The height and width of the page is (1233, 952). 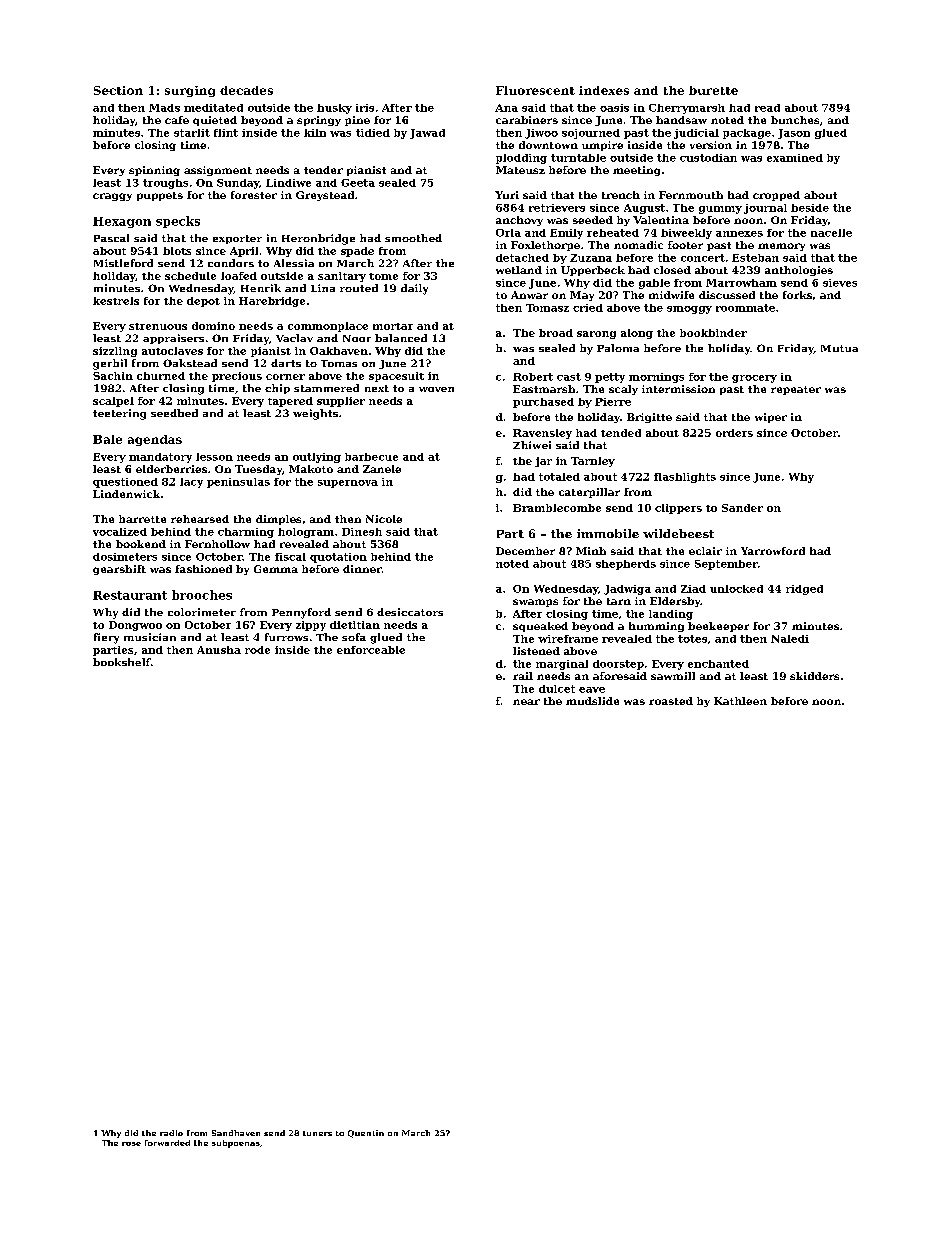 What do you see at coordinates (366, 1134) in the page?
I see `Quentin` at bounding box center [366, 1134].
